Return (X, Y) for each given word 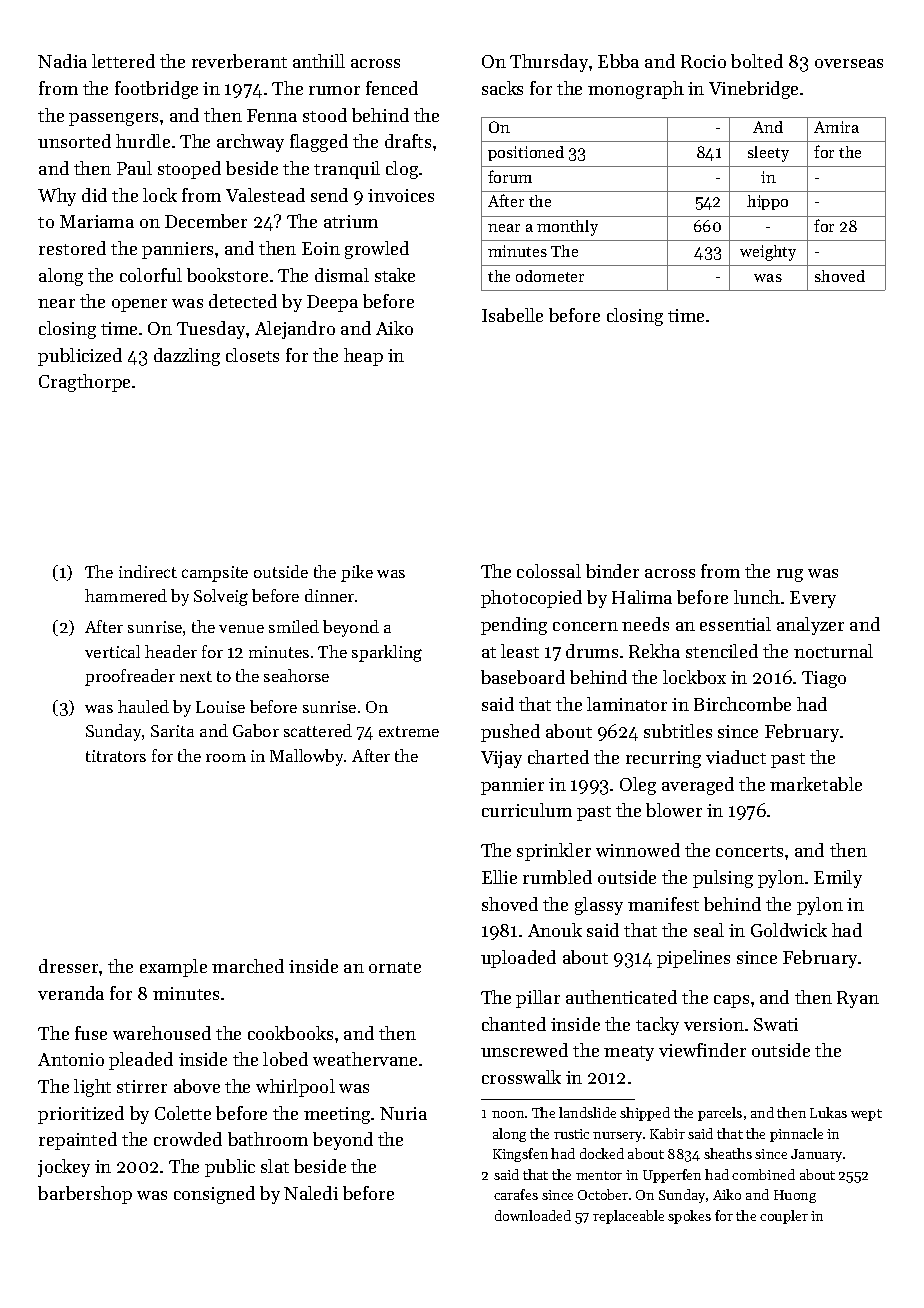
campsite (215, 574)
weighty (768, 253)
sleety (768, 154)
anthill (319, 61)
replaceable (628, 1217)
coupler (784, 1217)
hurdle (143, 141)
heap (363, 357)
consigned (214, 1195)
